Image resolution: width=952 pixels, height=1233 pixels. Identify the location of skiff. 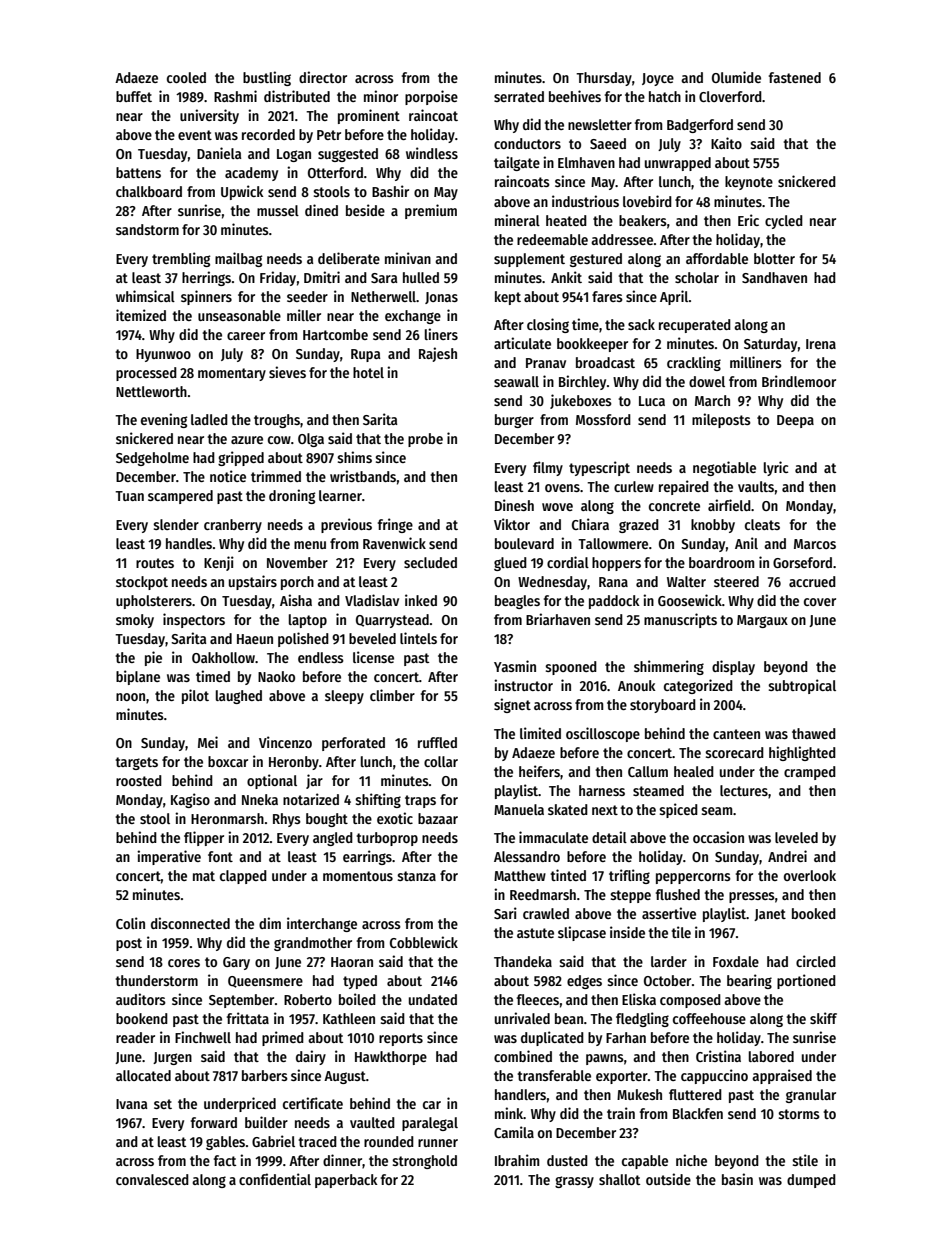
(823, 1018).
